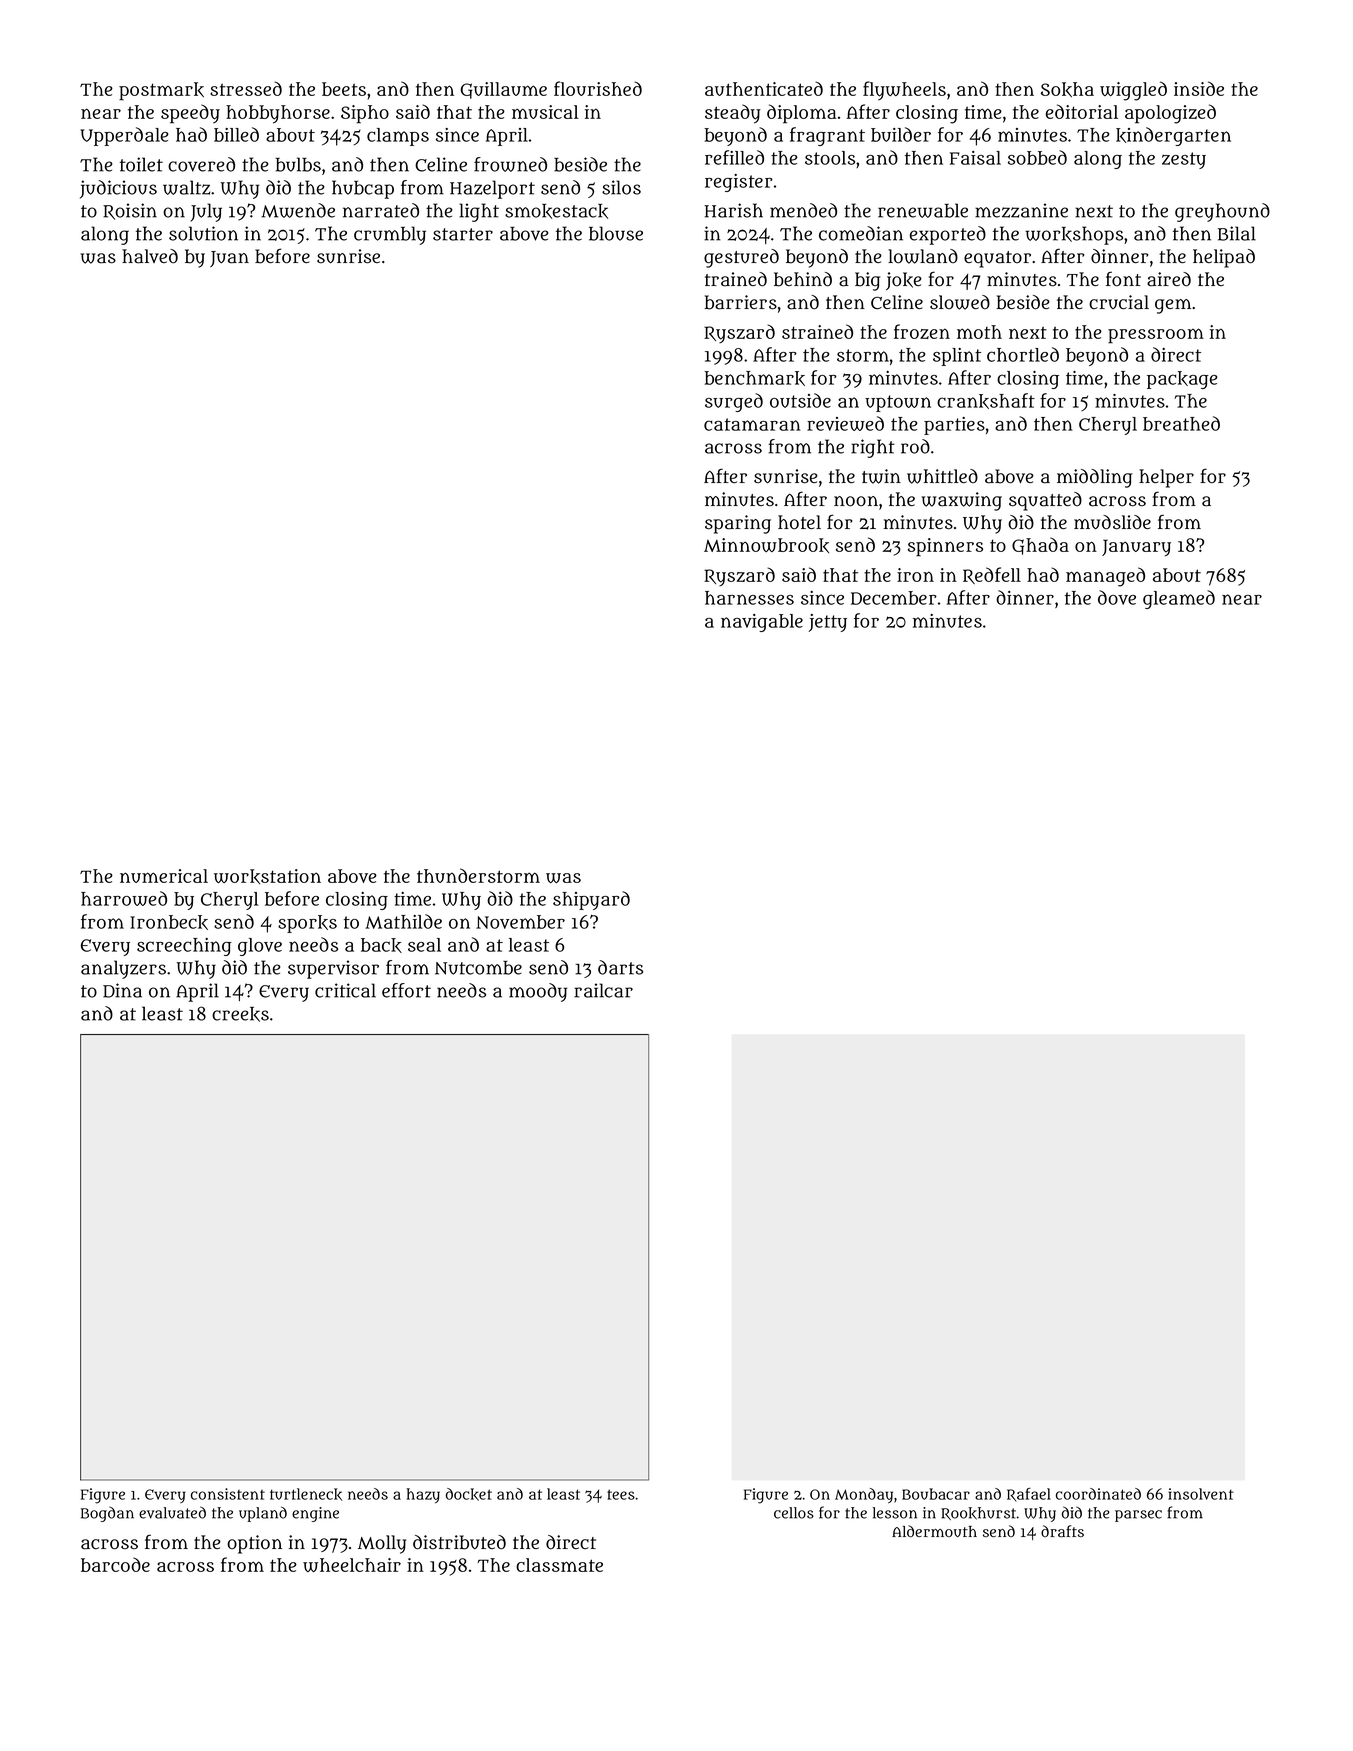  I want to click on flourished, so click(598, 88).
